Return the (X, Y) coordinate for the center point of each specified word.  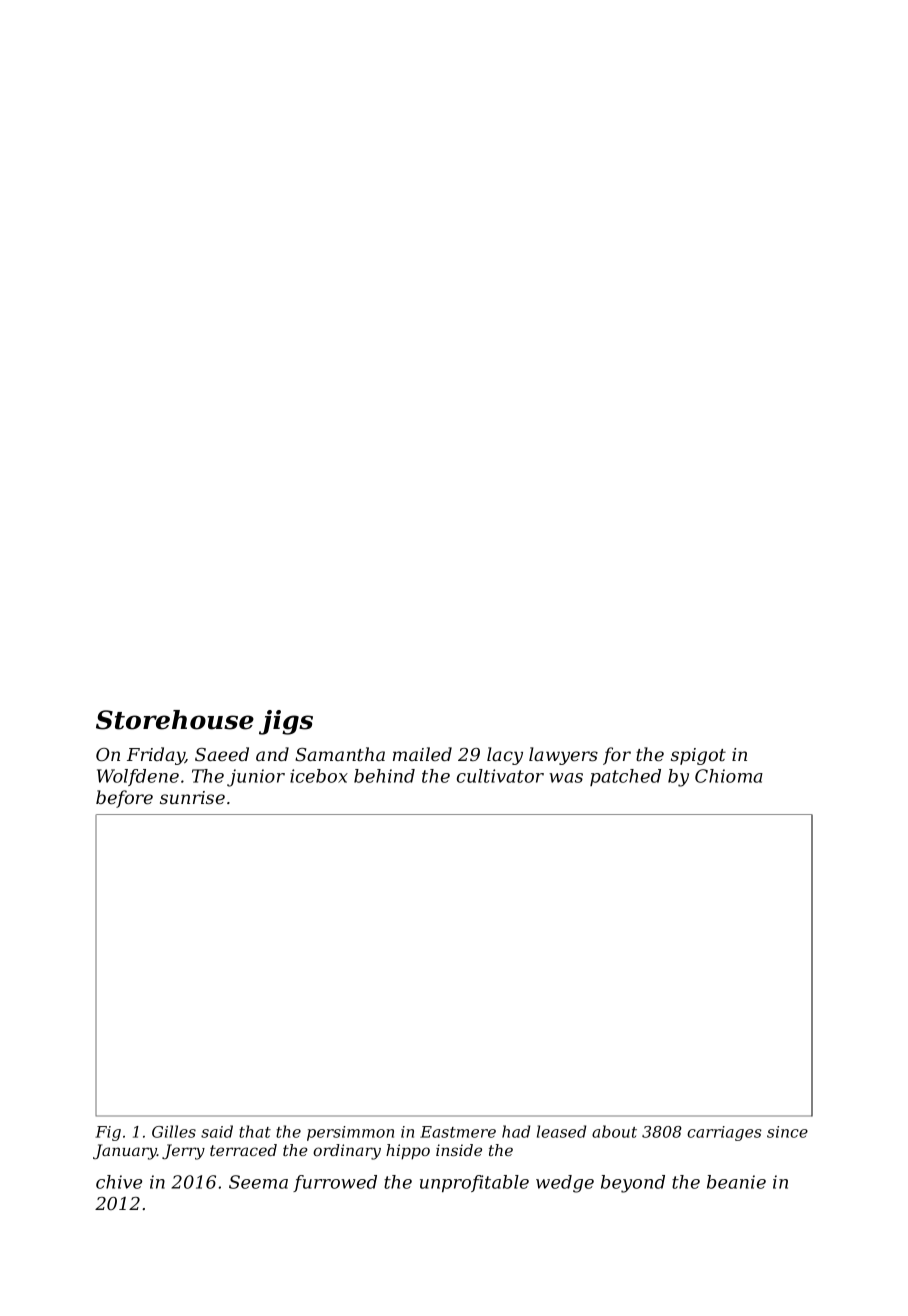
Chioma (729, 776)
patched (625, 777)
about (614, 1131)
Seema (258, 1182)
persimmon (350, 1133)
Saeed (222, 754)
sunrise (192, 797)
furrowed (335, 1183)
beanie (736, 1182)
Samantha (340, 754)
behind (384, 776)
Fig (108, 1133)
